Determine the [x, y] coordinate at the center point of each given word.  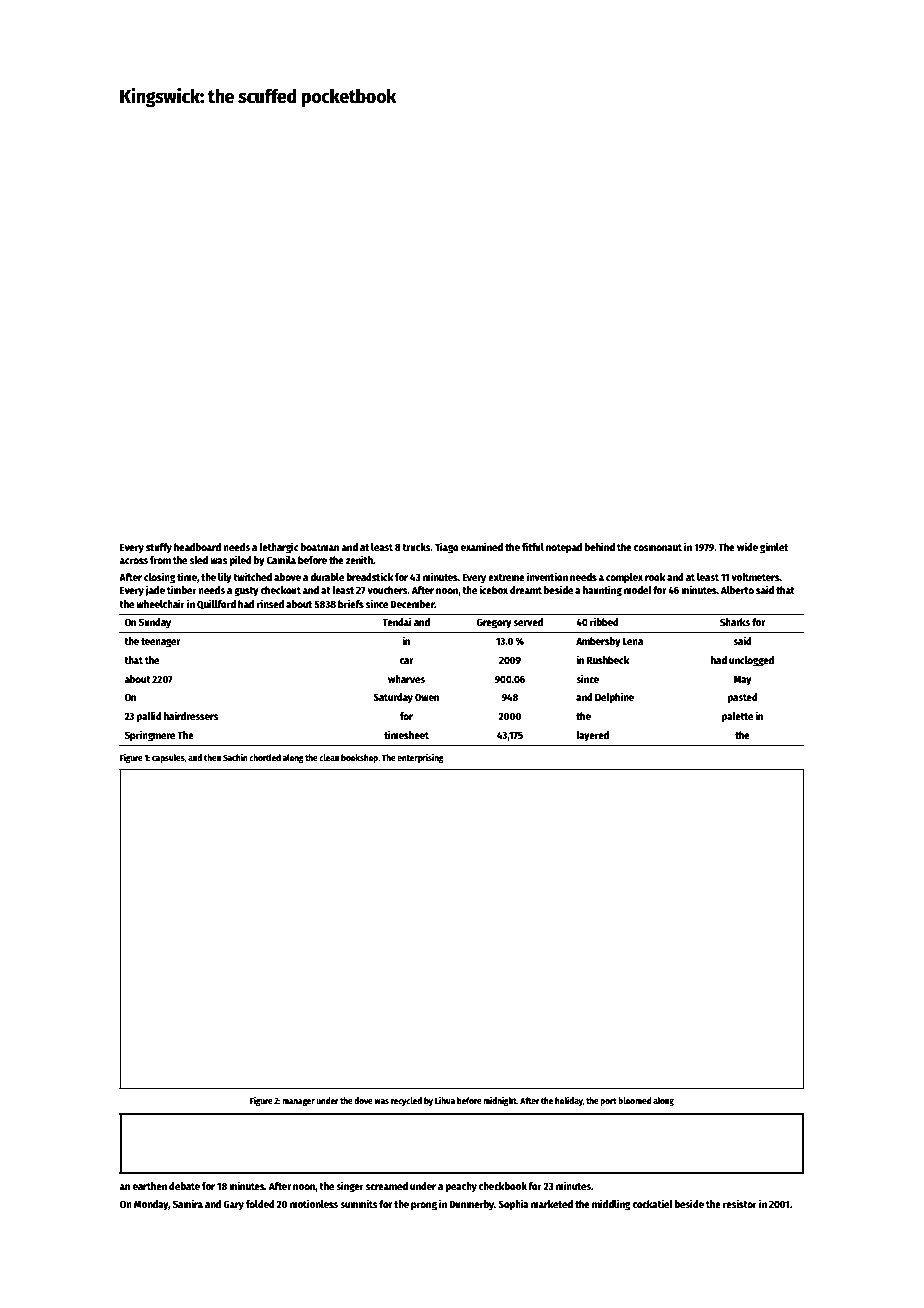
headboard [197, 547]
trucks [416, 547]
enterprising [420, 758]
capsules [168, 758]
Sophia [513, 1205]
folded [260, 1204]
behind [600, 546]
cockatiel [653, 1203]
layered [592, 736]
